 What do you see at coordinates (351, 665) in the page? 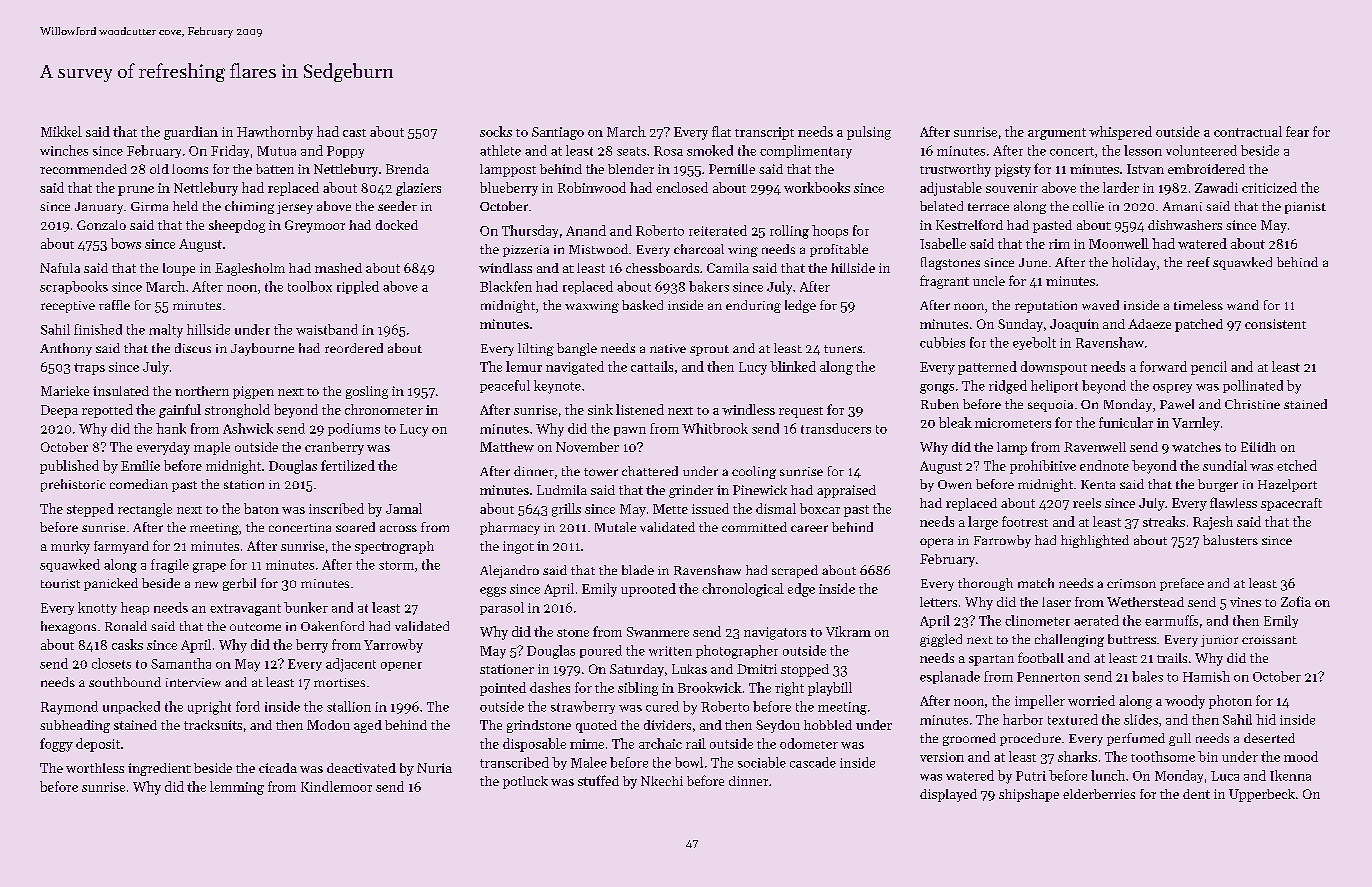
I see `adjacent` at bounding box center [351, 665].
